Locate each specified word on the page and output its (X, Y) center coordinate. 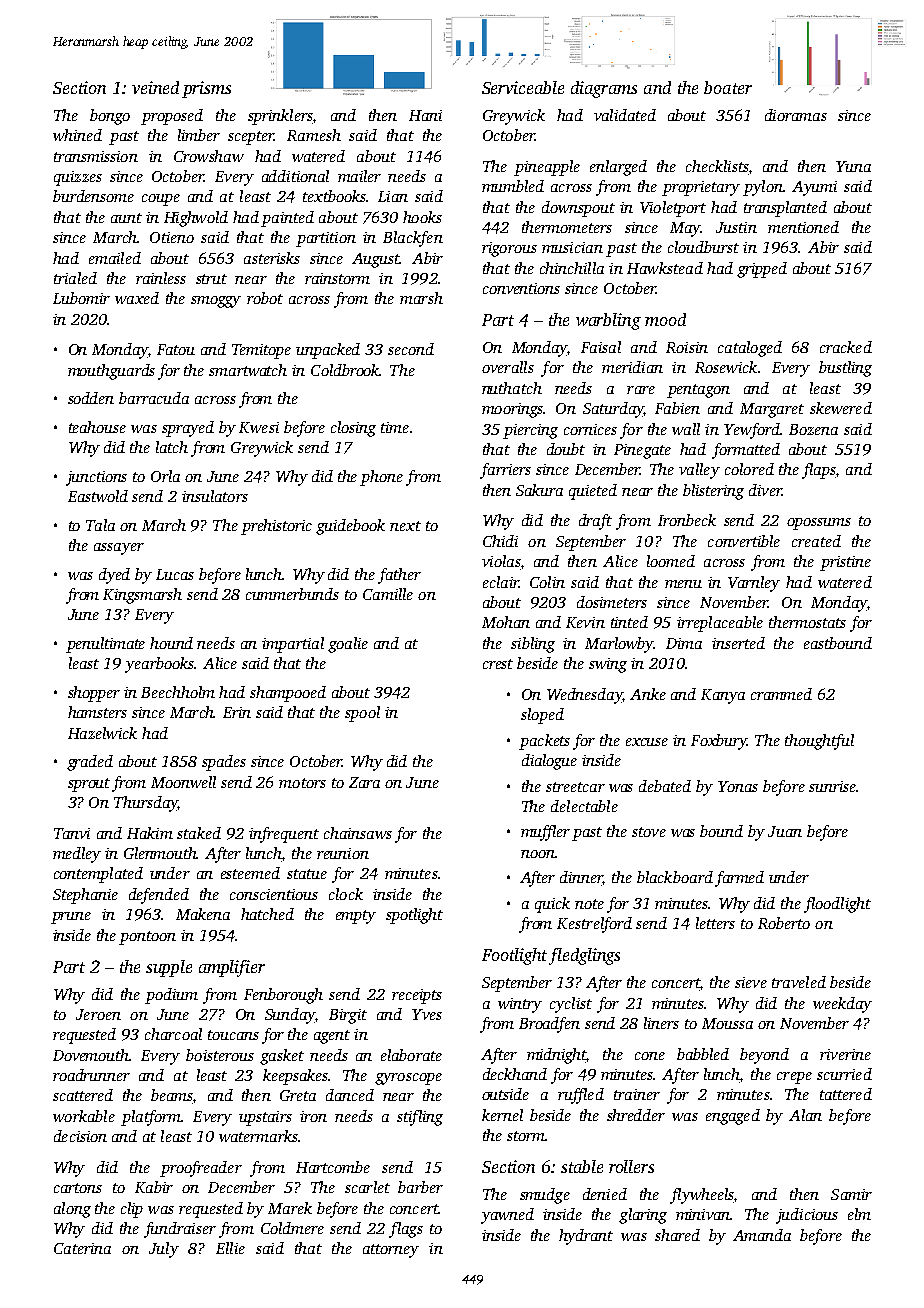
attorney (391, 1251)
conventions (521, 288)
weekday (842, 1005)
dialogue (549, 762)
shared (677, 1235)
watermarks (258, 1136)
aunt (126, 218)
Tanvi (72, 833)
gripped (762, 270)
